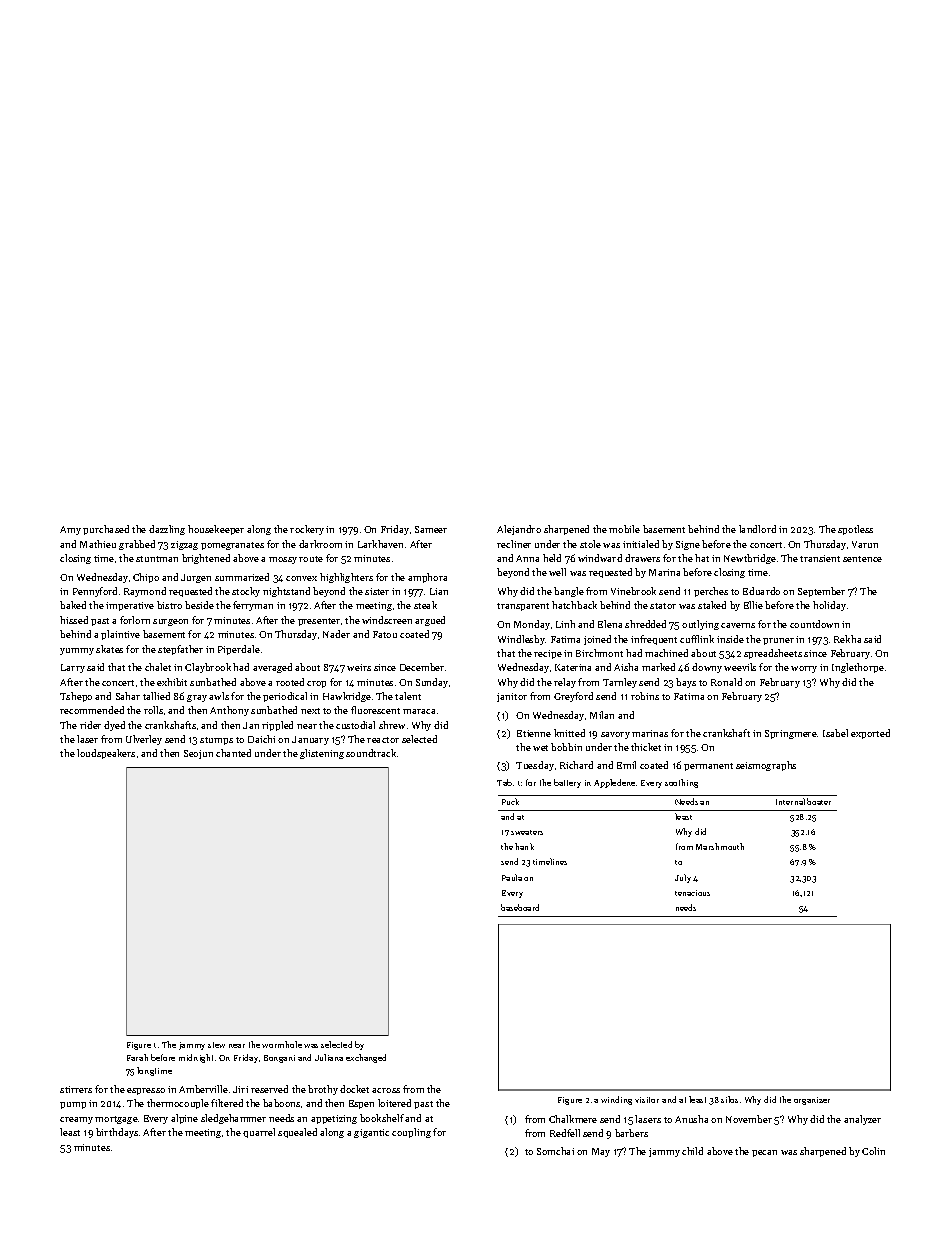  What do you see at coordinates (117, 1133) in the screenshot?
I see `birthdays` at bounding box center [117, 1133].
